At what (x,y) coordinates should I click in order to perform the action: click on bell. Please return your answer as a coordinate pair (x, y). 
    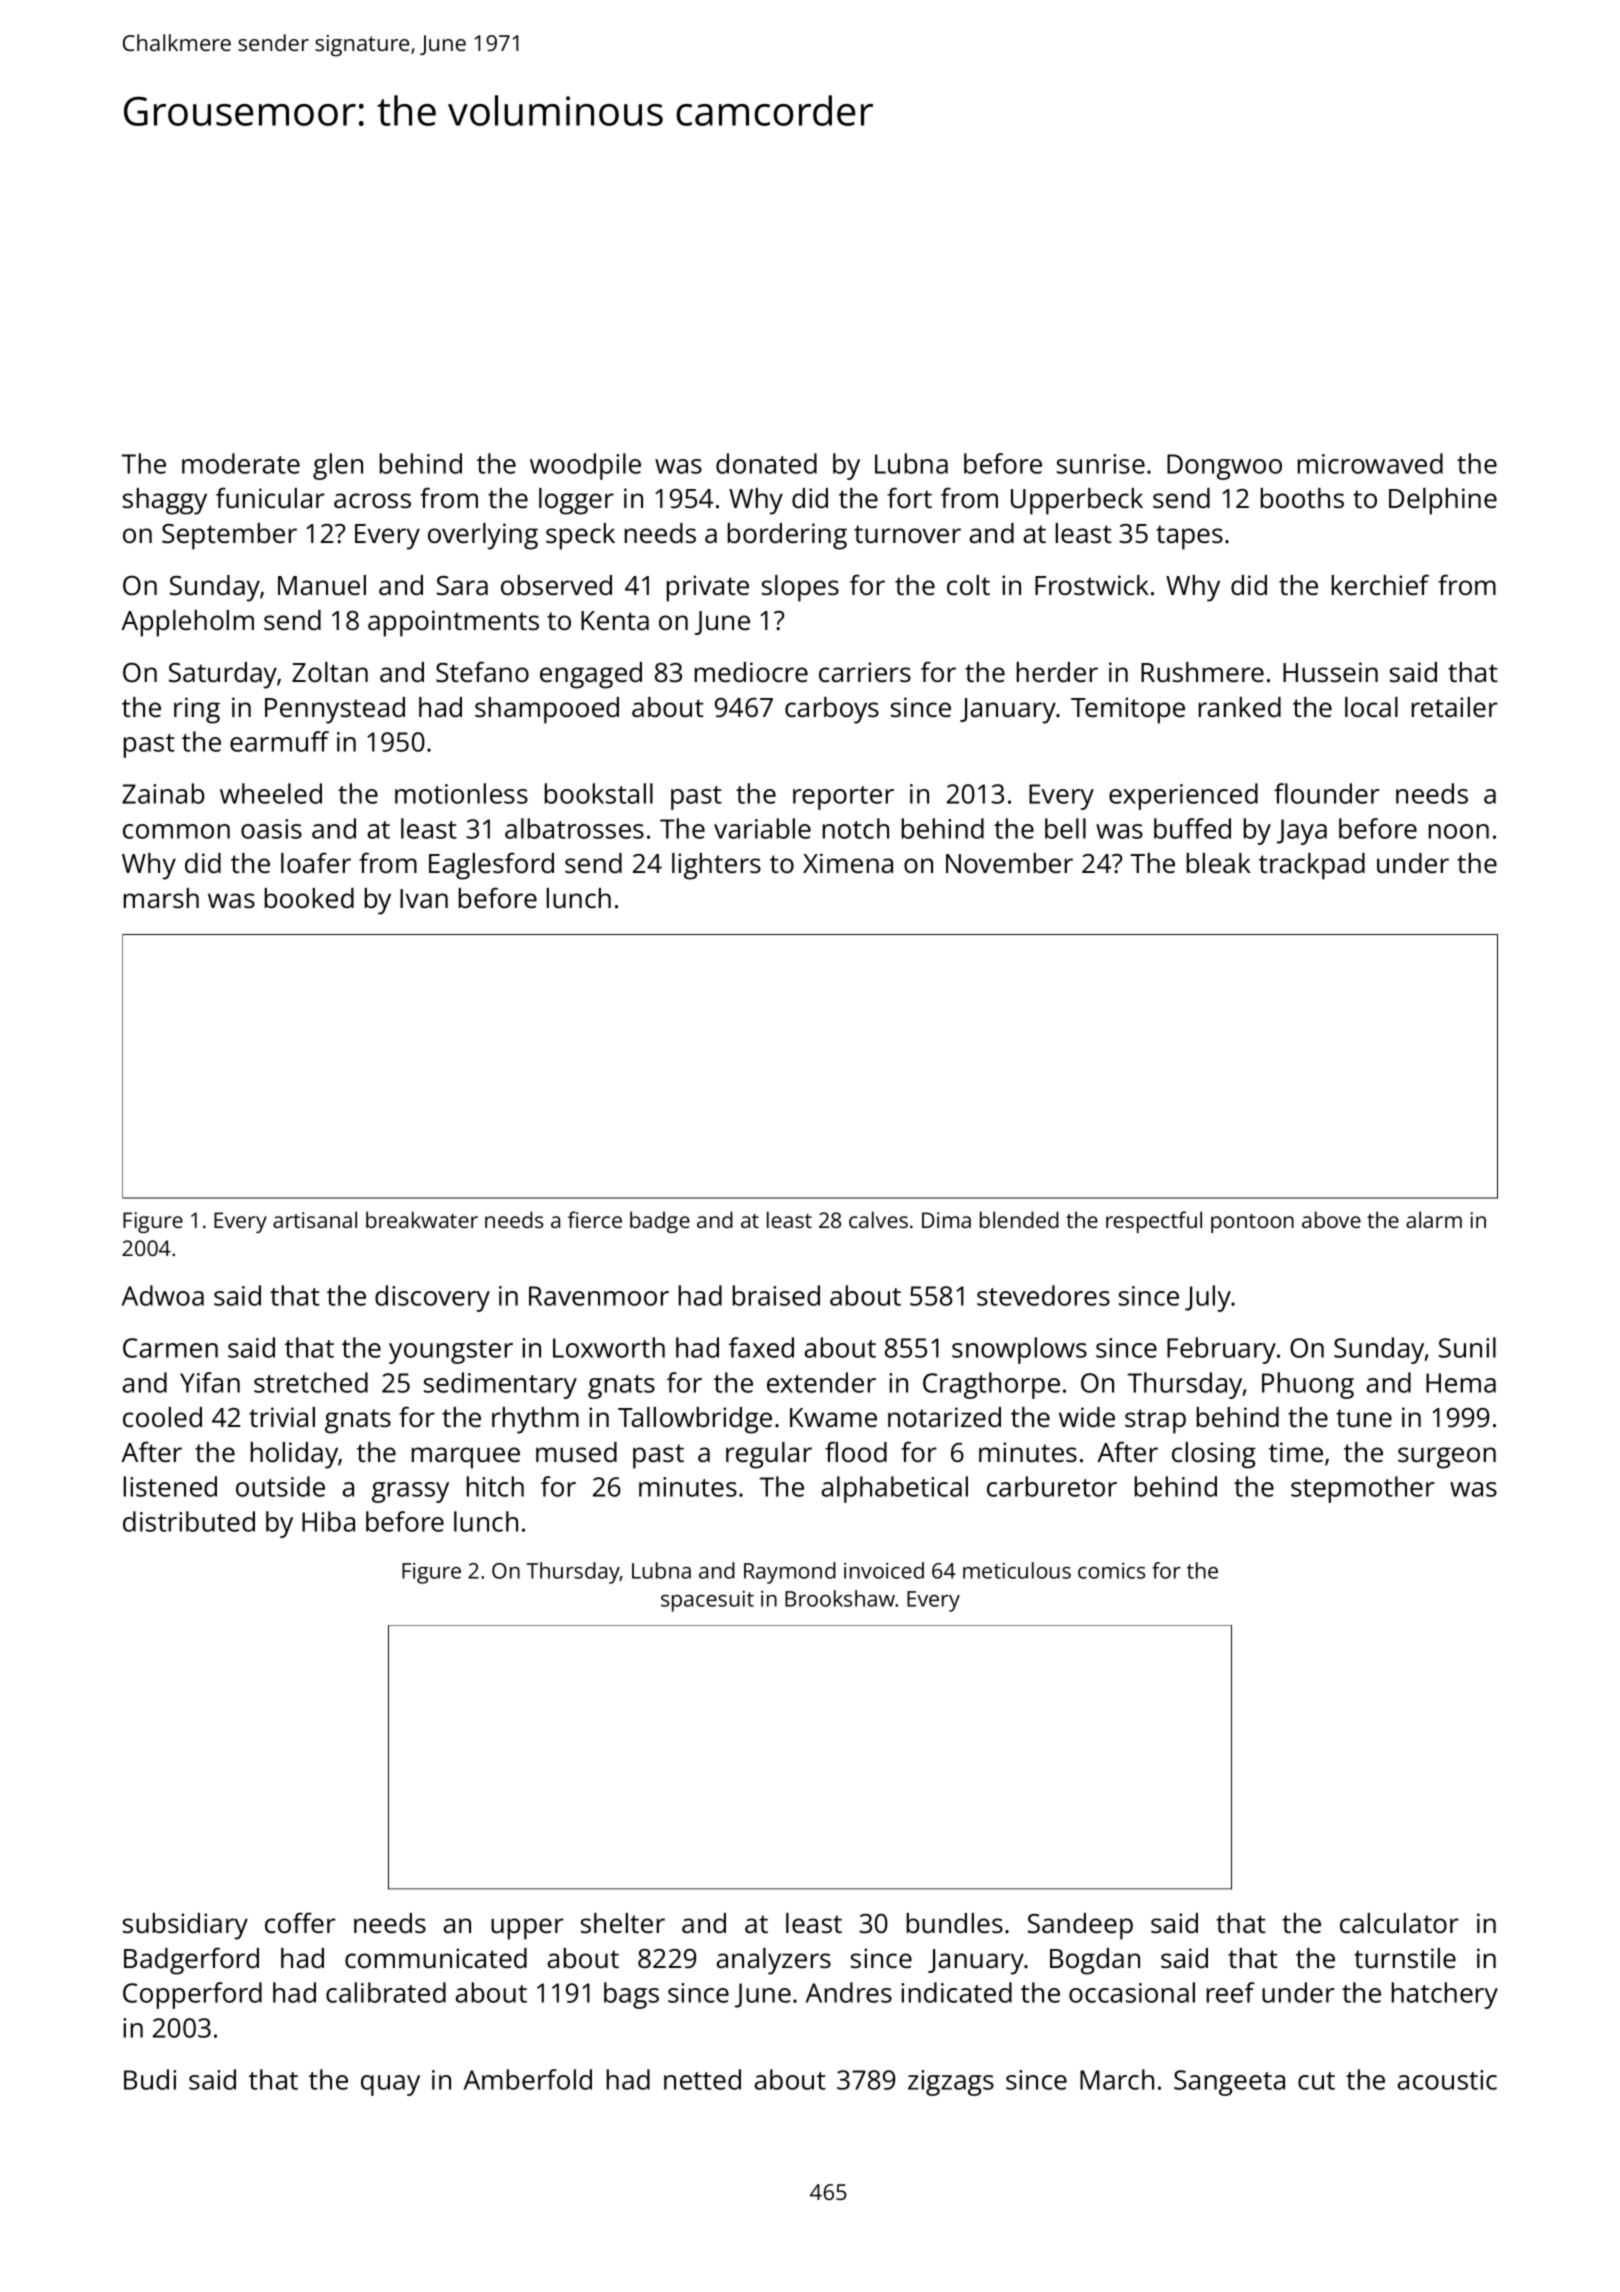
    Looking at the image, I should click on (1065, 828).
